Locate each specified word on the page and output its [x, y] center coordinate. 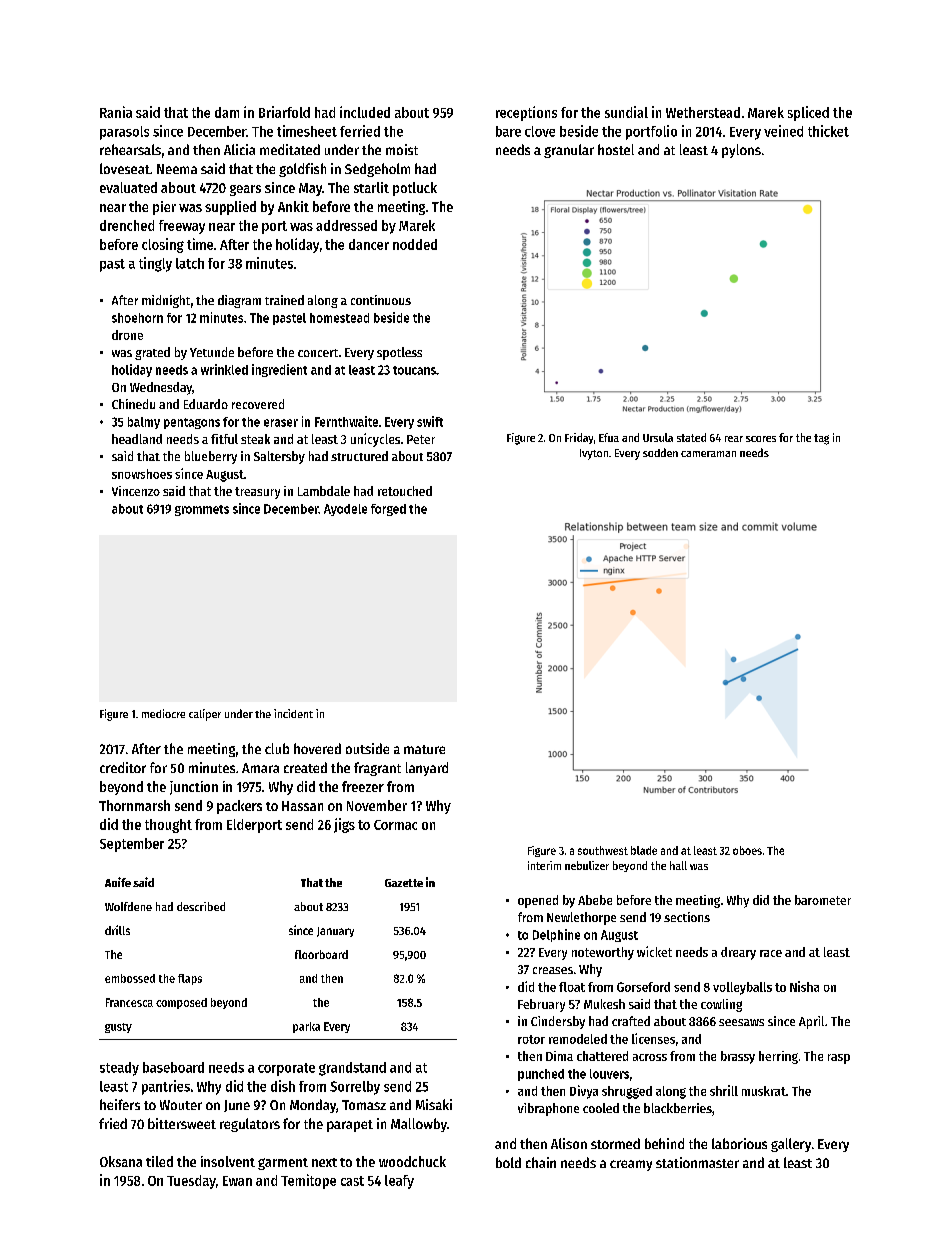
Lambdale [324, 491]
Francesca [129, 1002]
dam [227, 112]
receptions [526, 113]
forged [388, 510]
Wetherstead [703, 112]
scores [761, 439]
